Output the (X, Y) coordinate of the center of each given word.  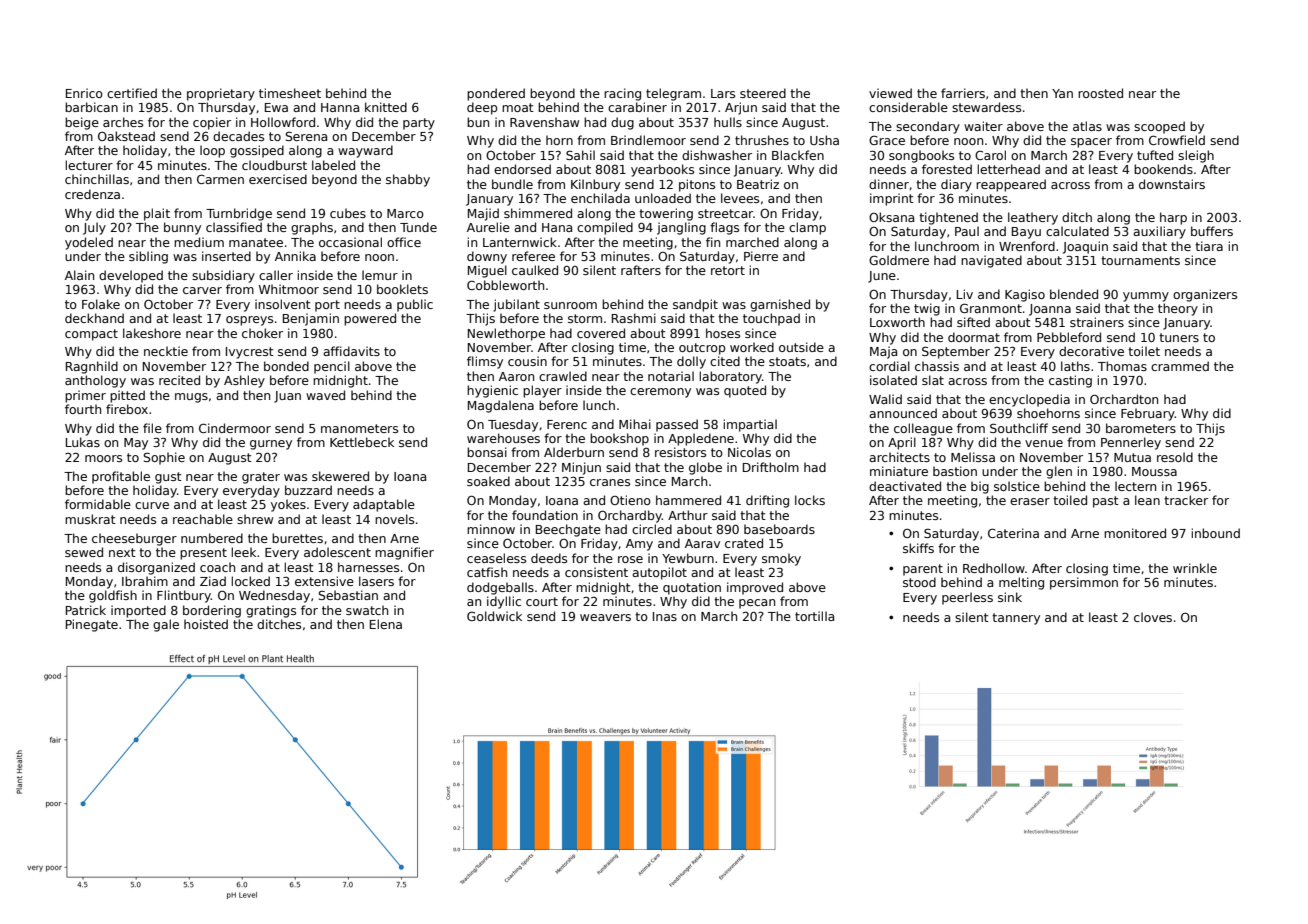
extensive (324, 581)
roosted (1100, 93)
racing (622, 94)
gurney (271, 445)
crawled (563, 376)
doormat (974, 337)
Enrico (84, 93)
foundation (545, 515)
